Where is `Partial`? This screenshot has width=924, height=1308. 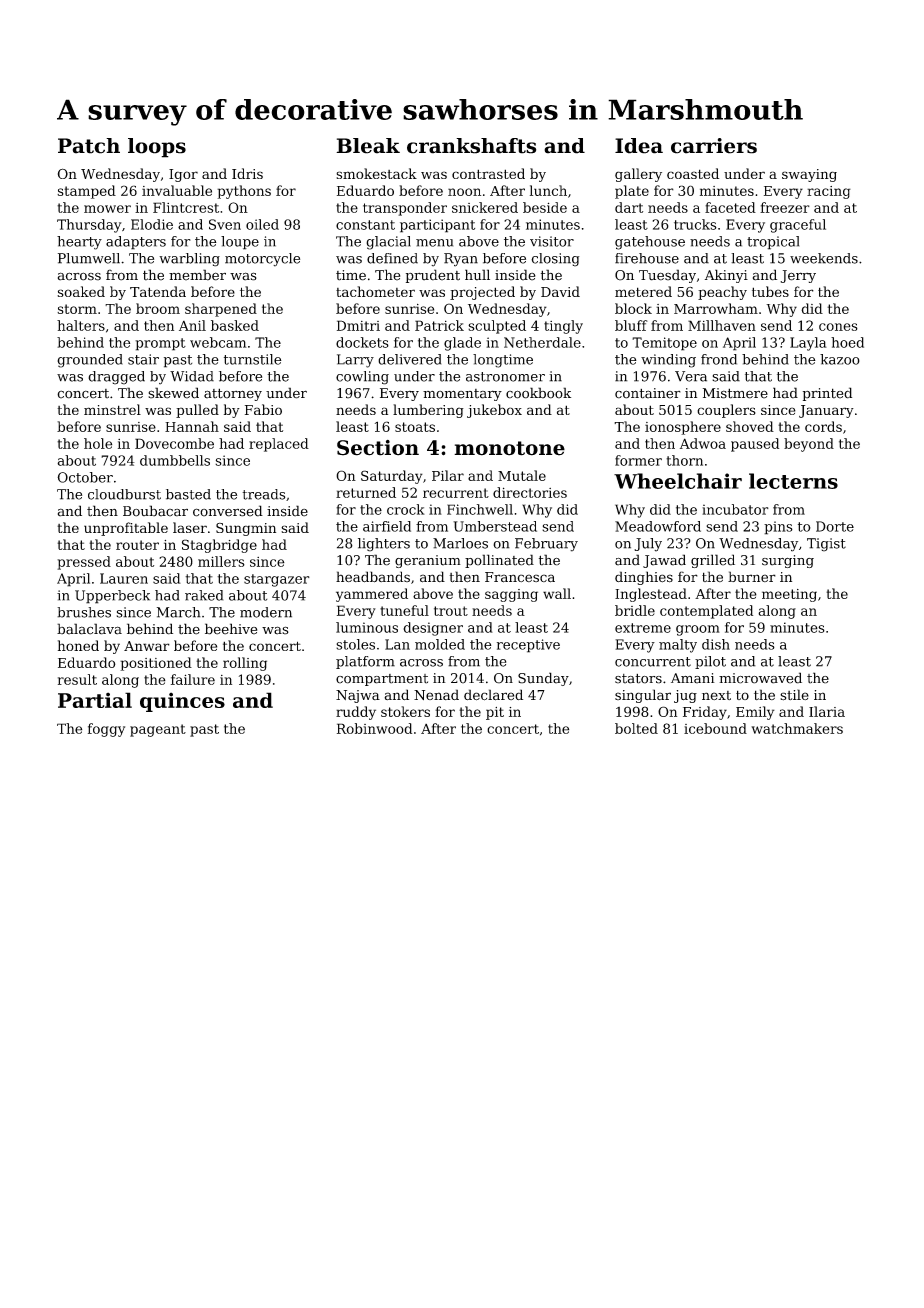
Partial is located at coordinates (95, 700).
